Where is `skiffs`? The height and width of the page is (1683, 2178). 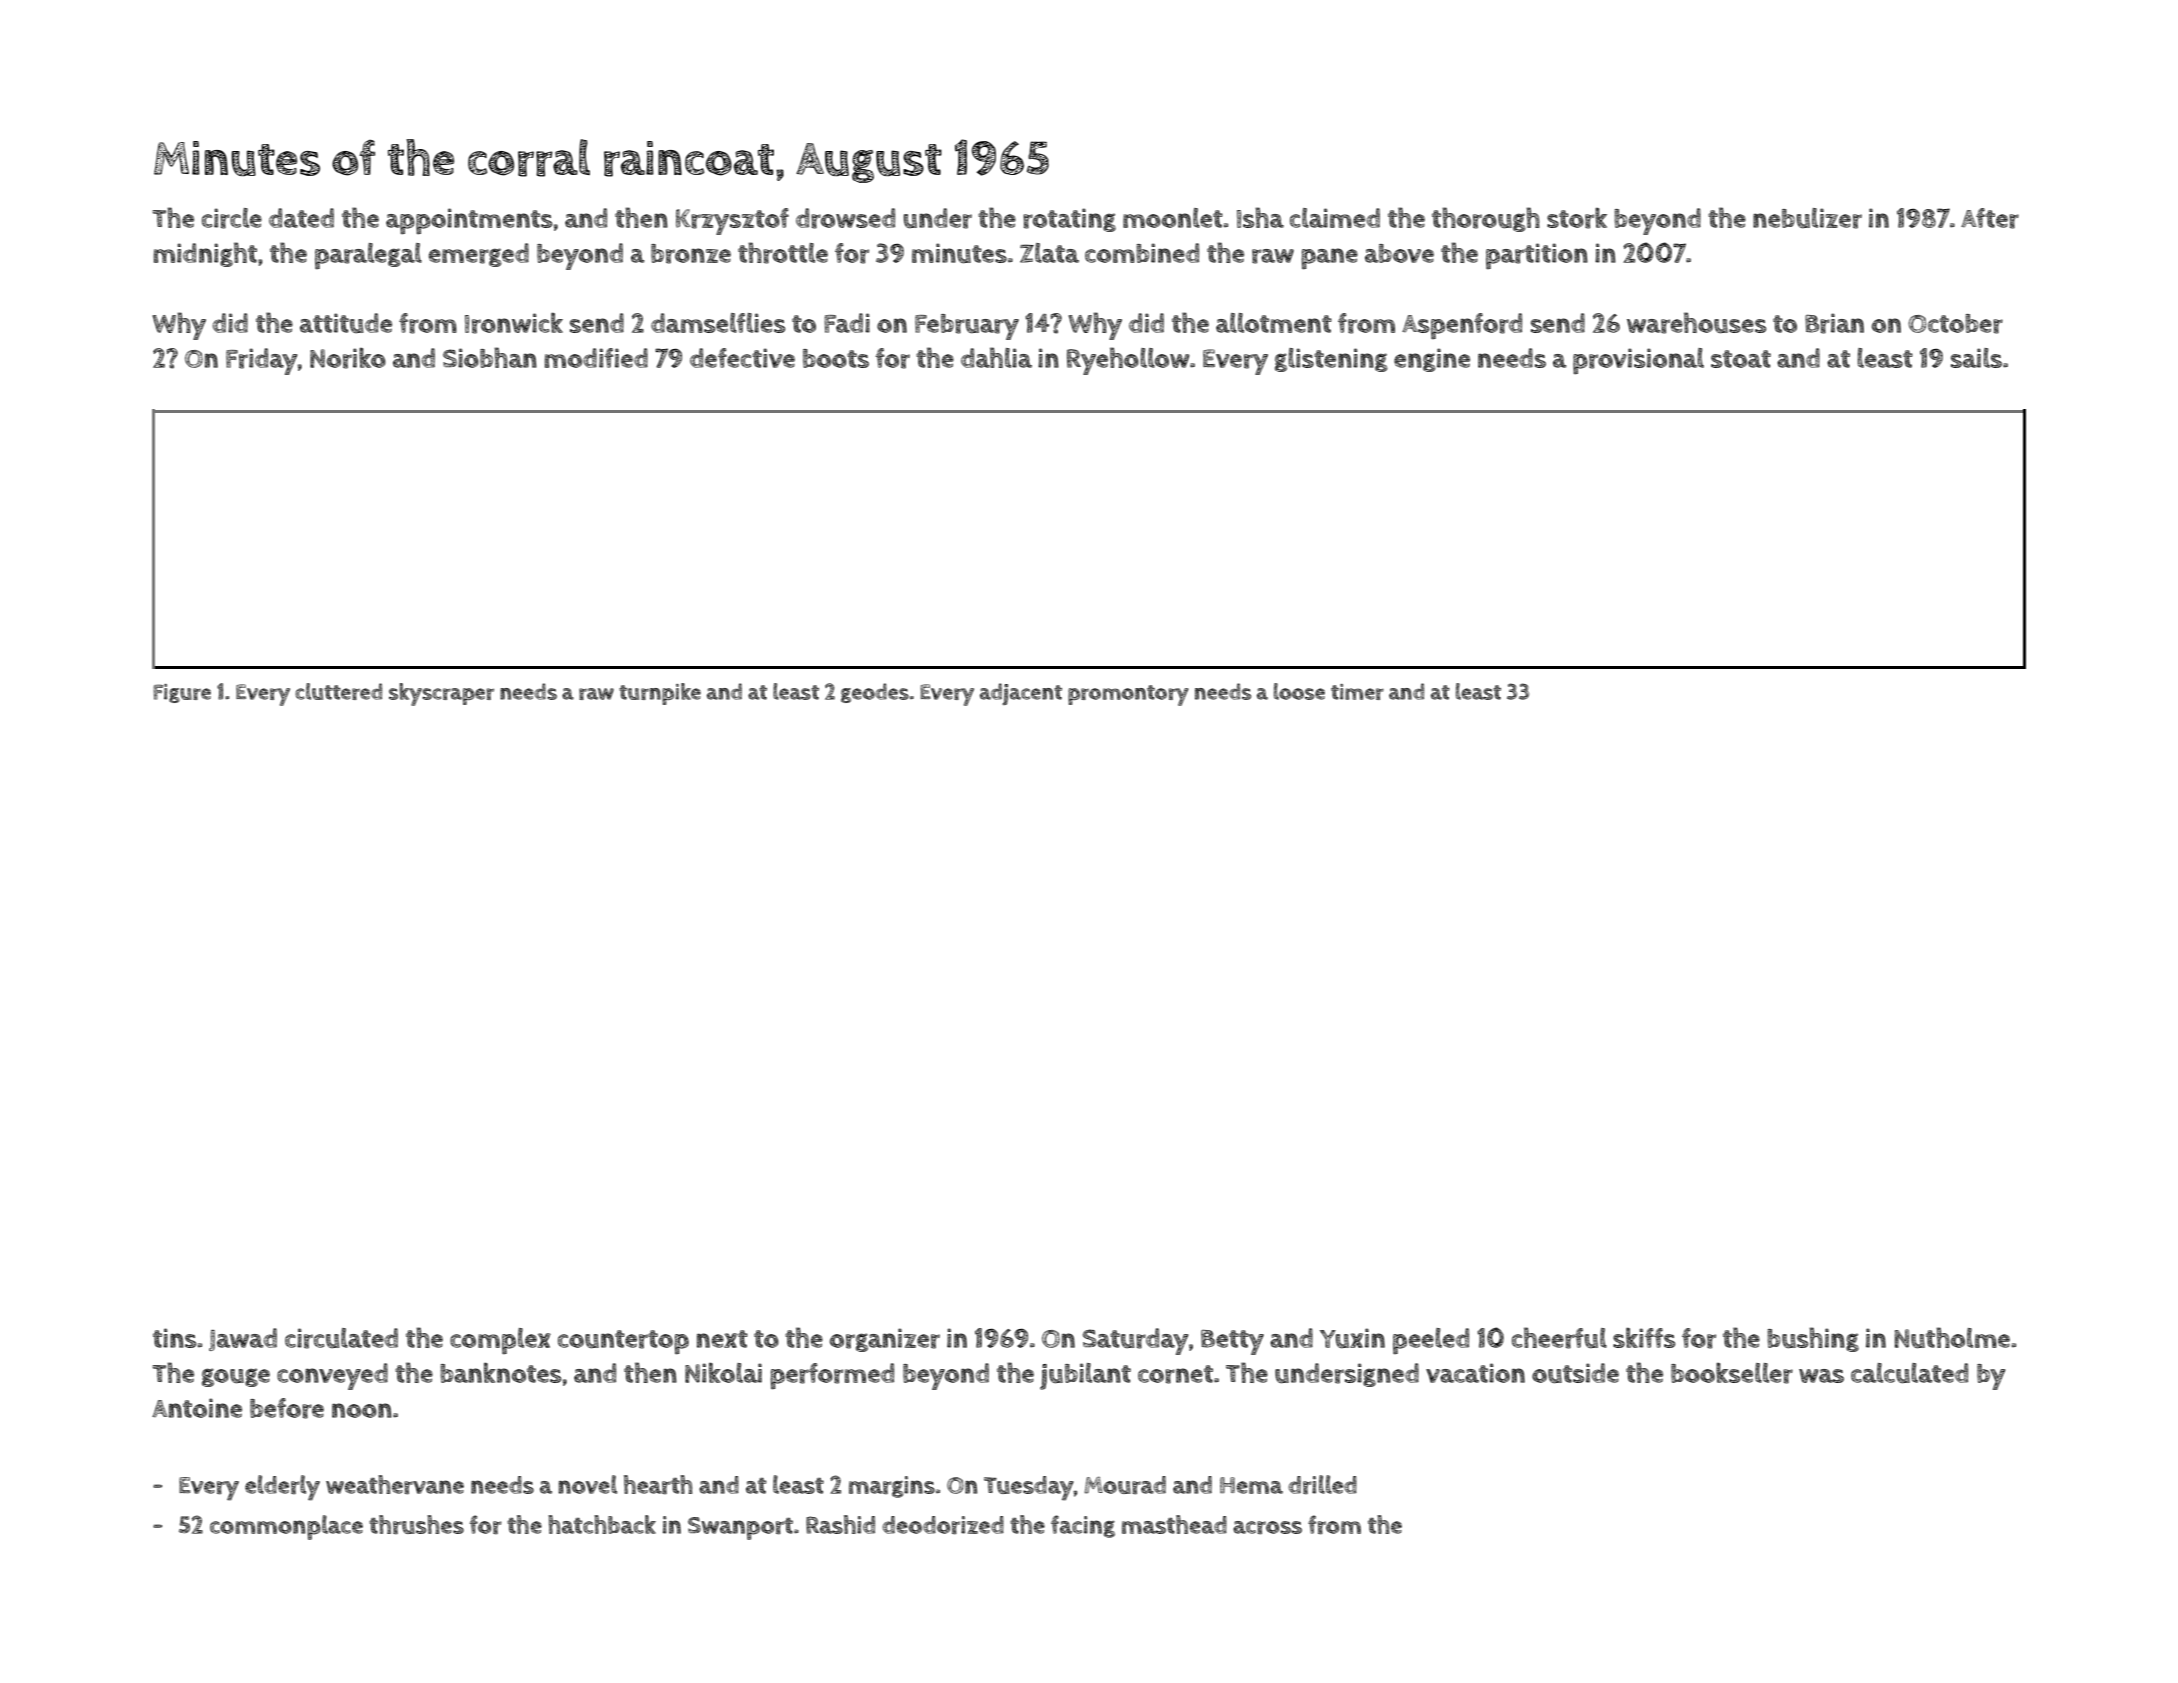 skiffs is located at coordinates (1644, 1338).
